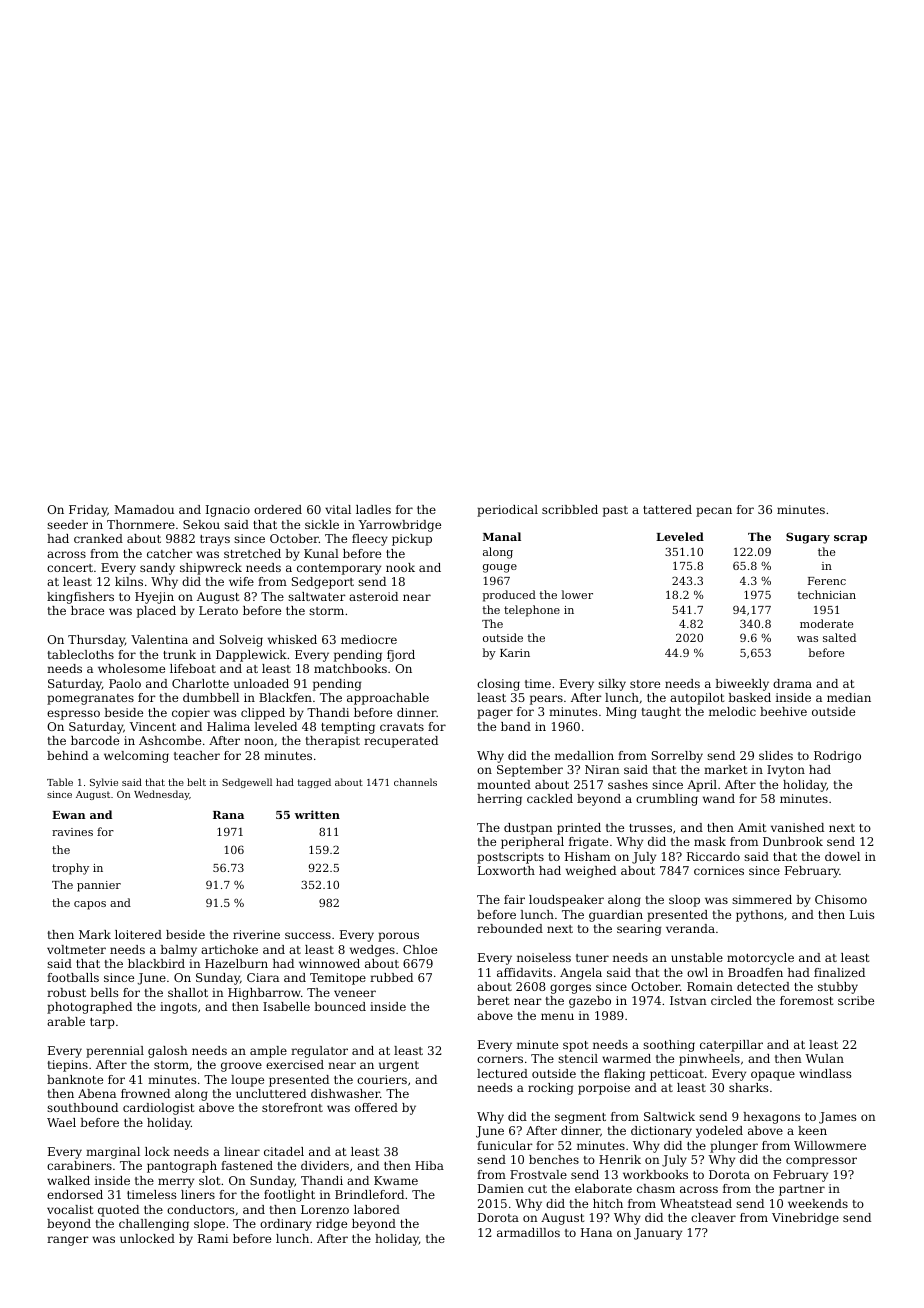  What do you see at coordinates (580, 1118) in the screenshot?
I see `segment` at bounding box center [580, 1118].
